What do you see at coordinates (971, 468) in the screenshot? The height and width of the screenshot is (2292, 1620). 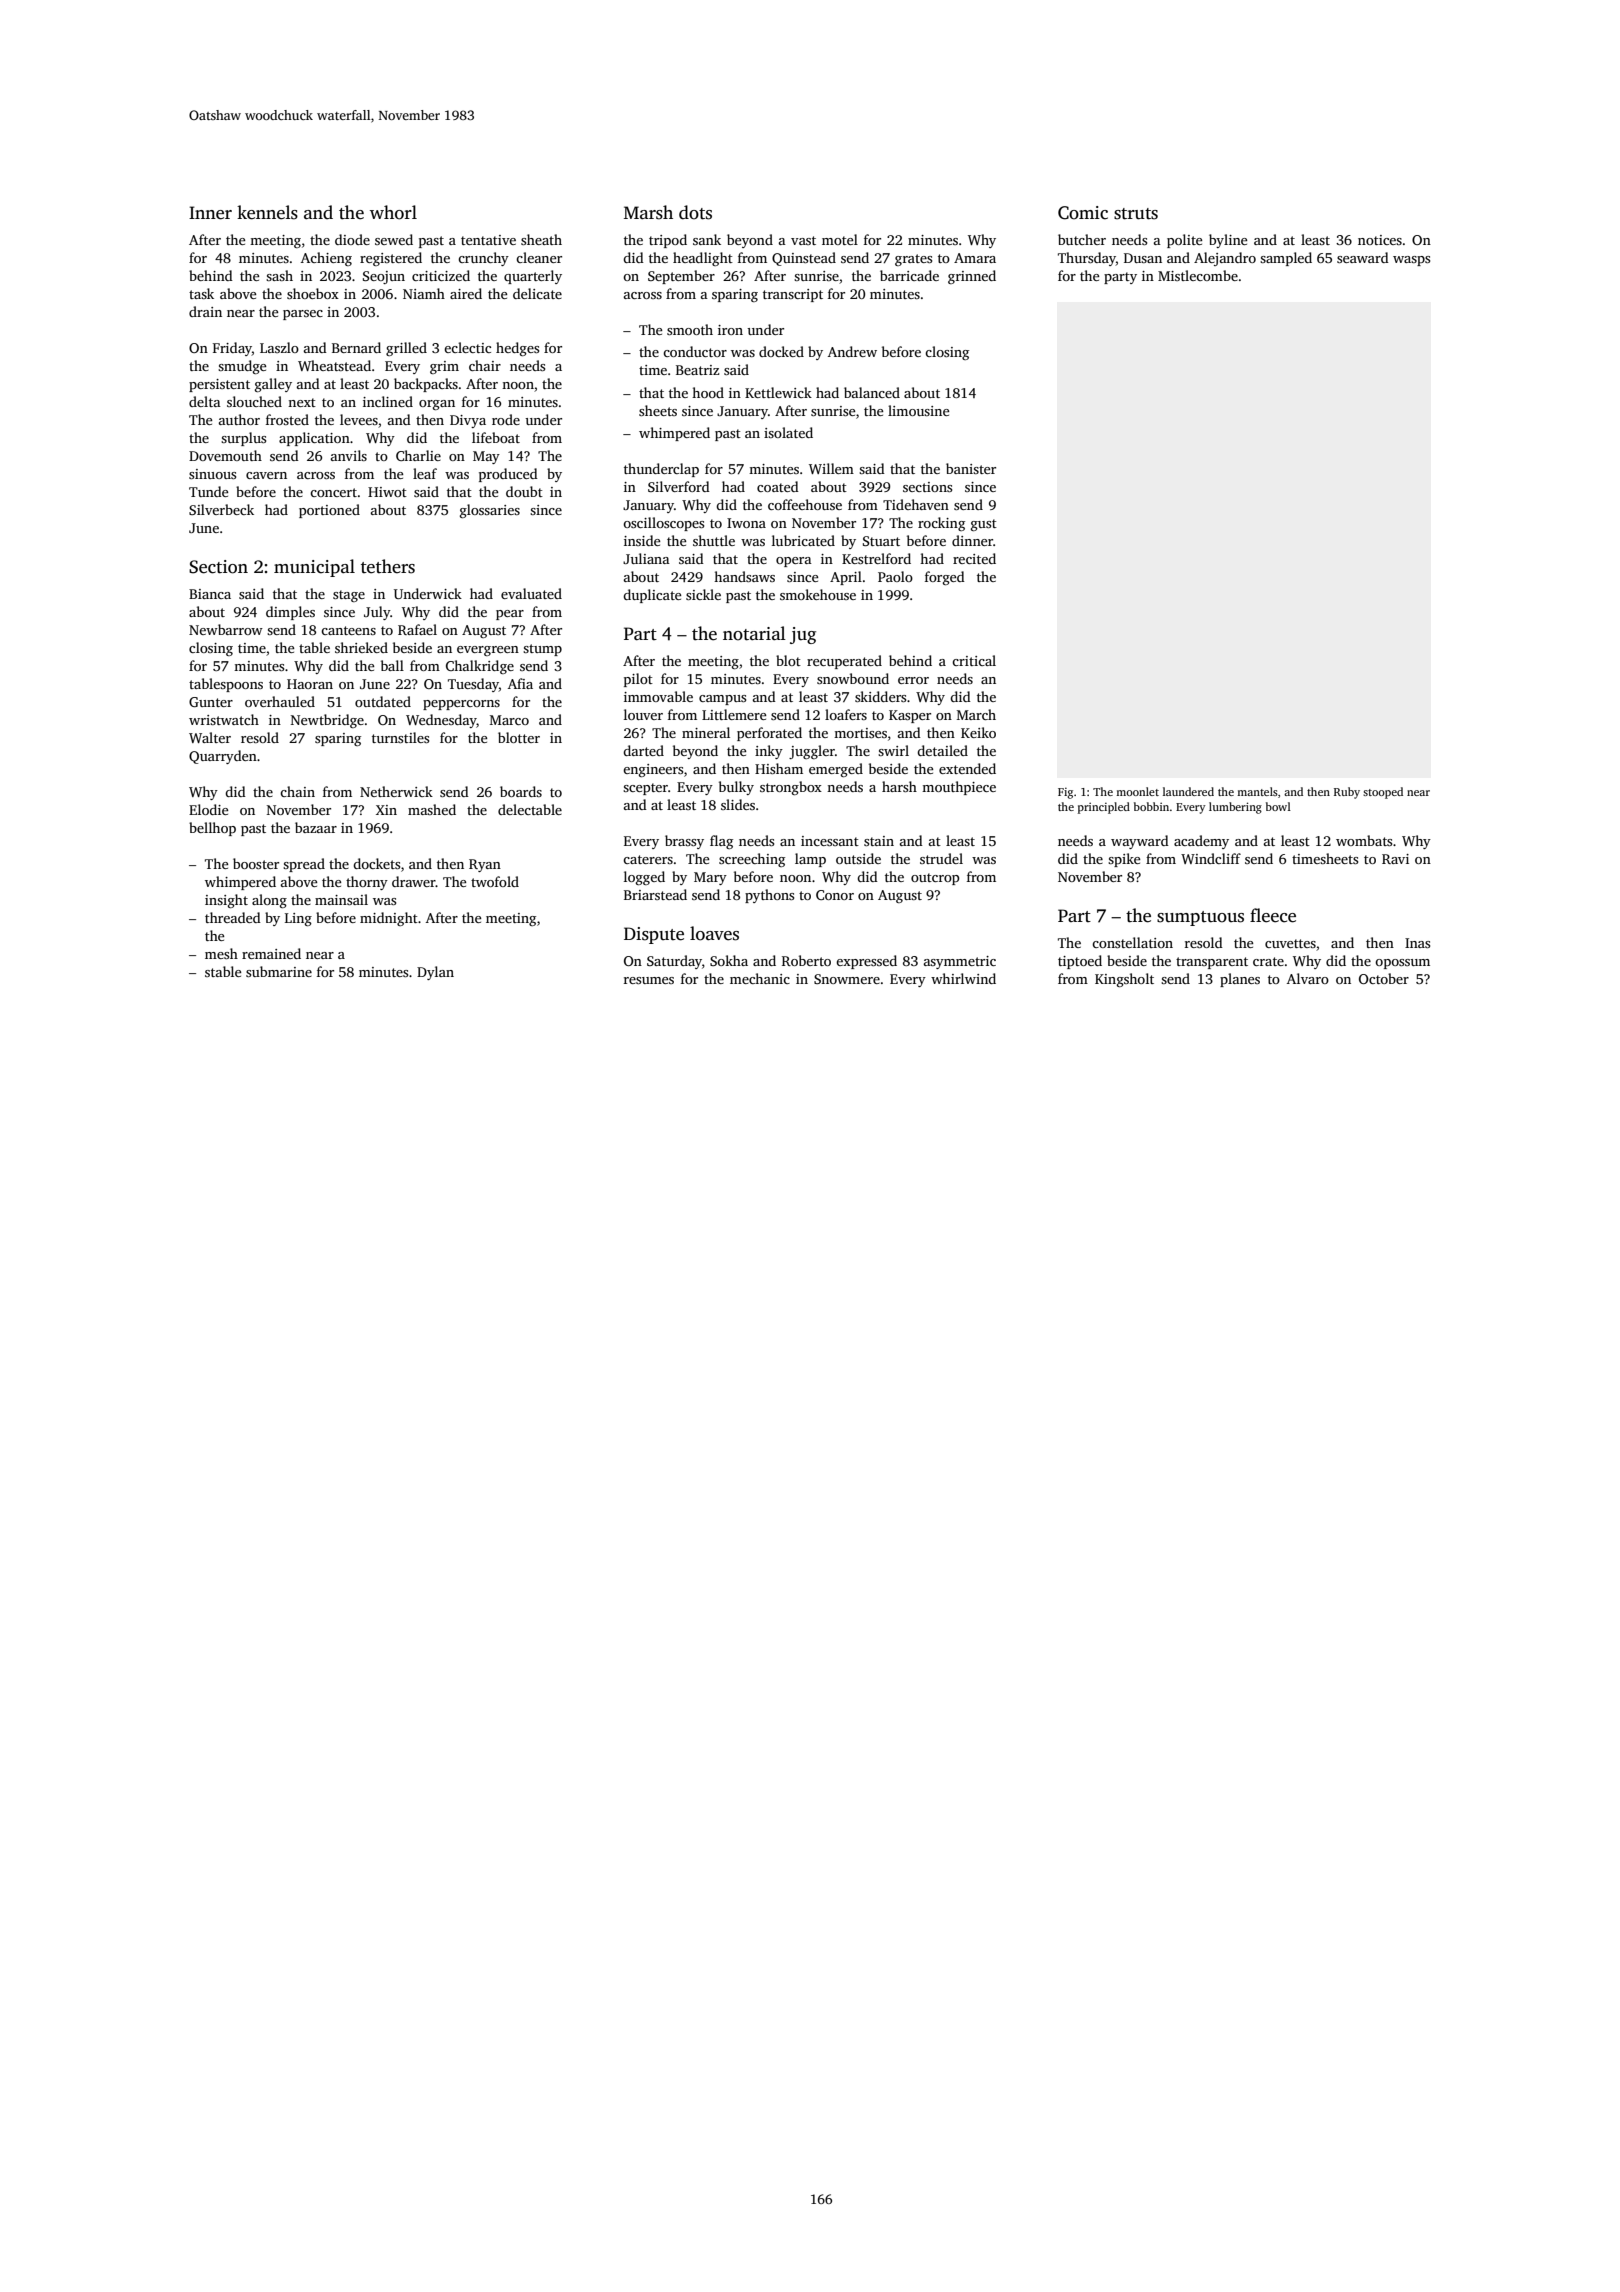 I see `banister` at bounding box center [971, 468].
